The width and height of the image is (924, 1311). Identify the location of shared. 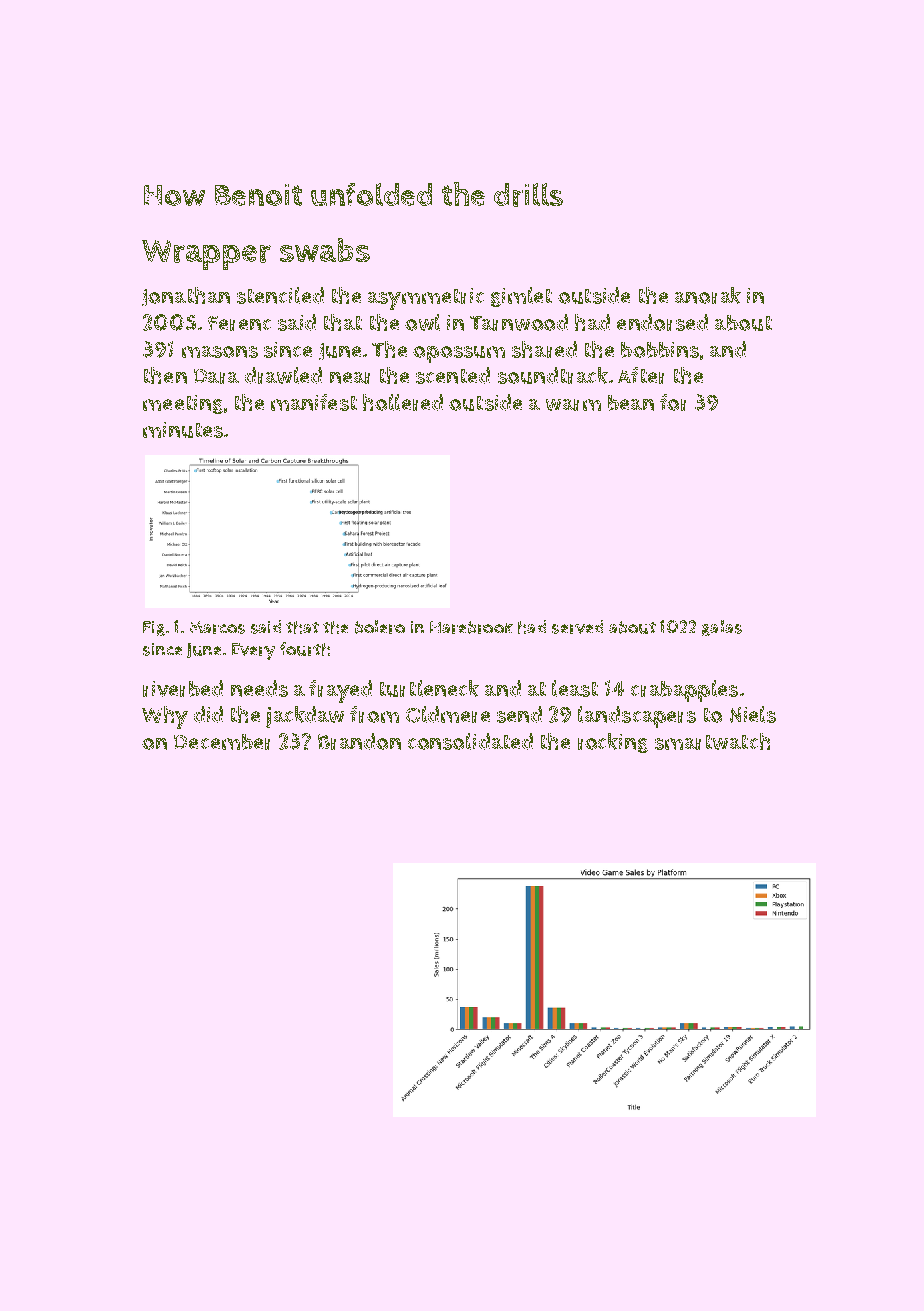
(544, 349).
